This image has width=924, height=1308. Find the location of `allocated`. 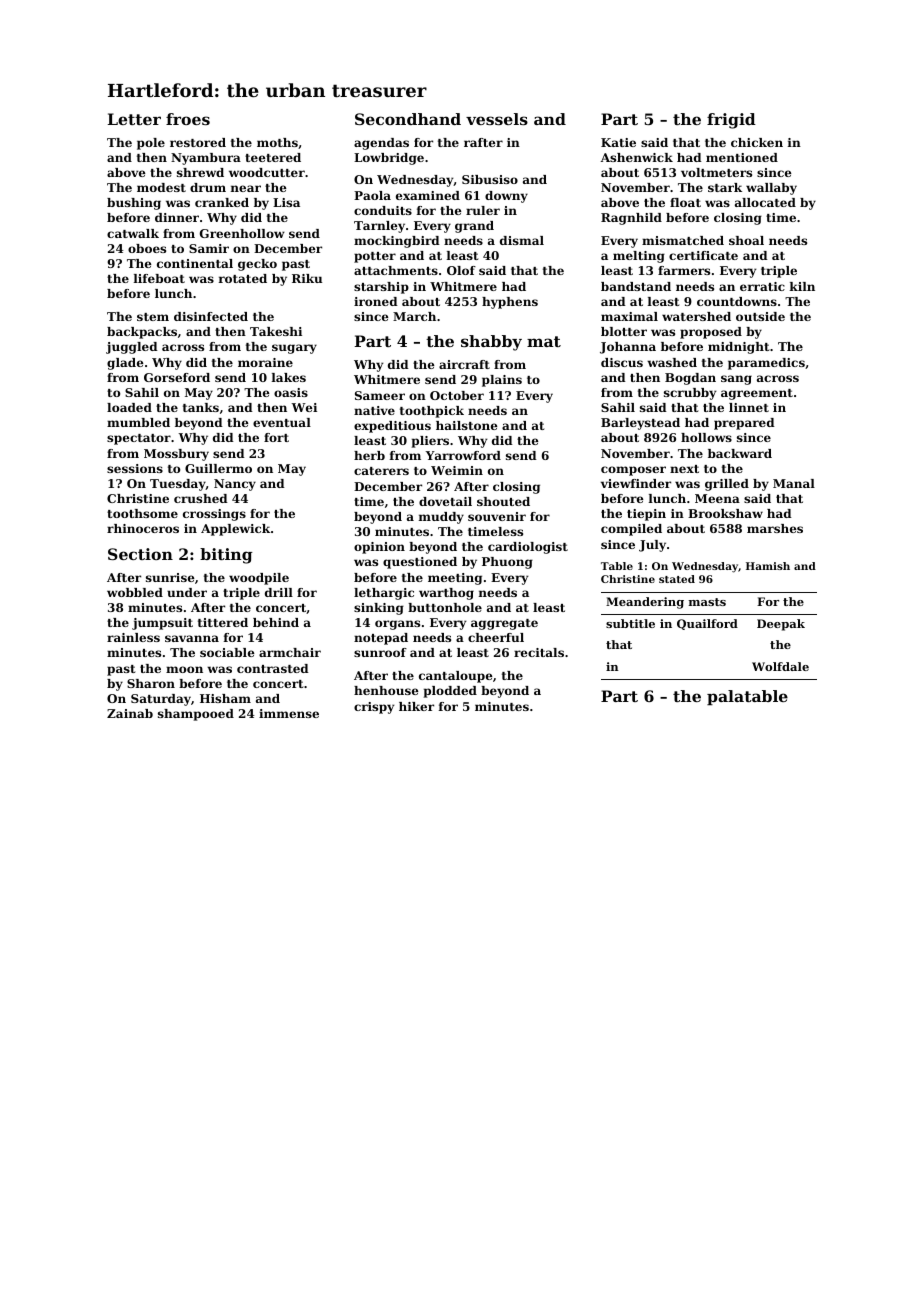

allocated is located at coordinates (765, 202).
